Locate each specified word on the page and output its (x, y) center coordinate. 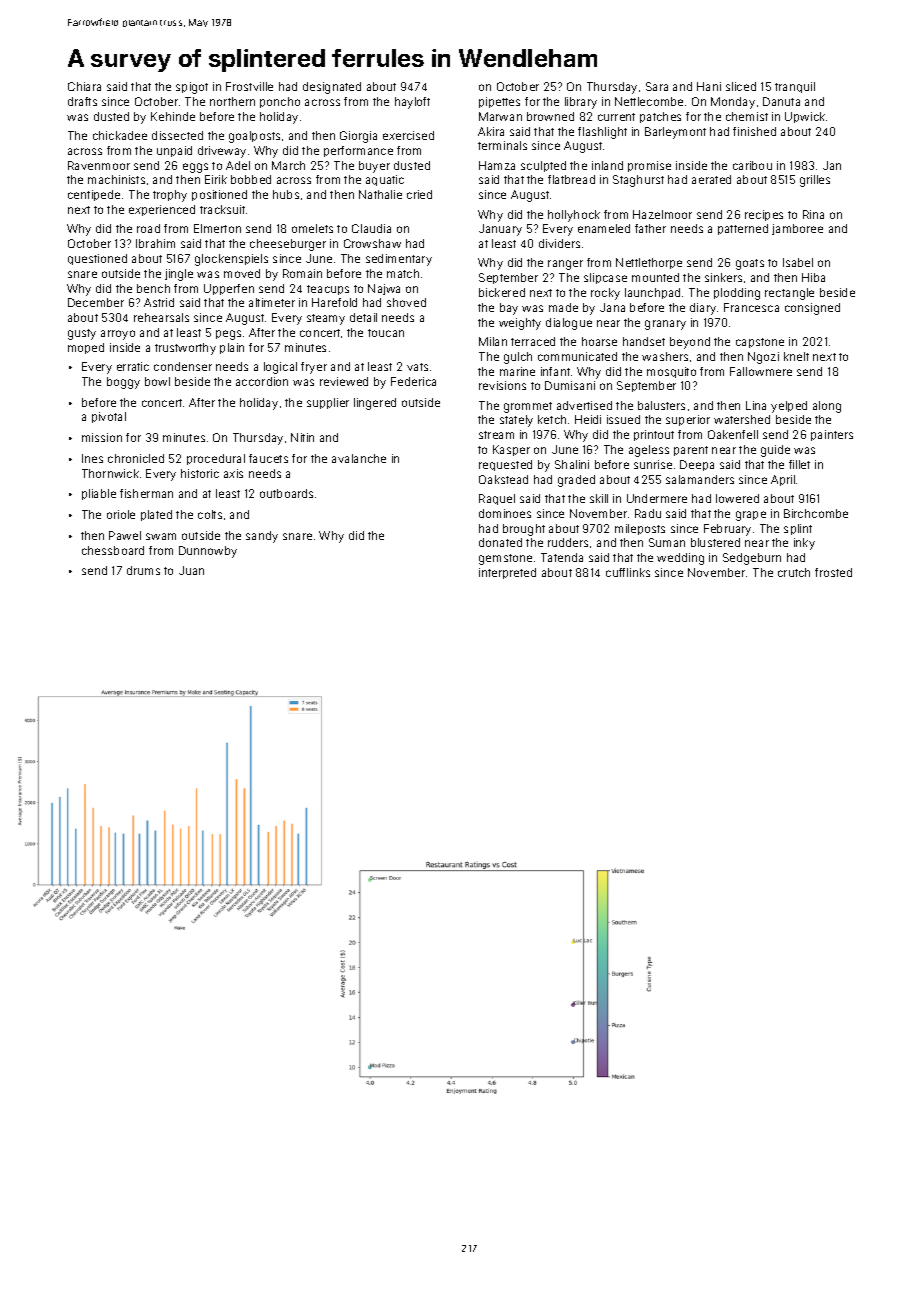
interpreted (507, 573)
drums (143, 570)
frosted (833, 572)
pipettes (499, 102)
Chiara (84, 86)
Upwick (805, 117)
